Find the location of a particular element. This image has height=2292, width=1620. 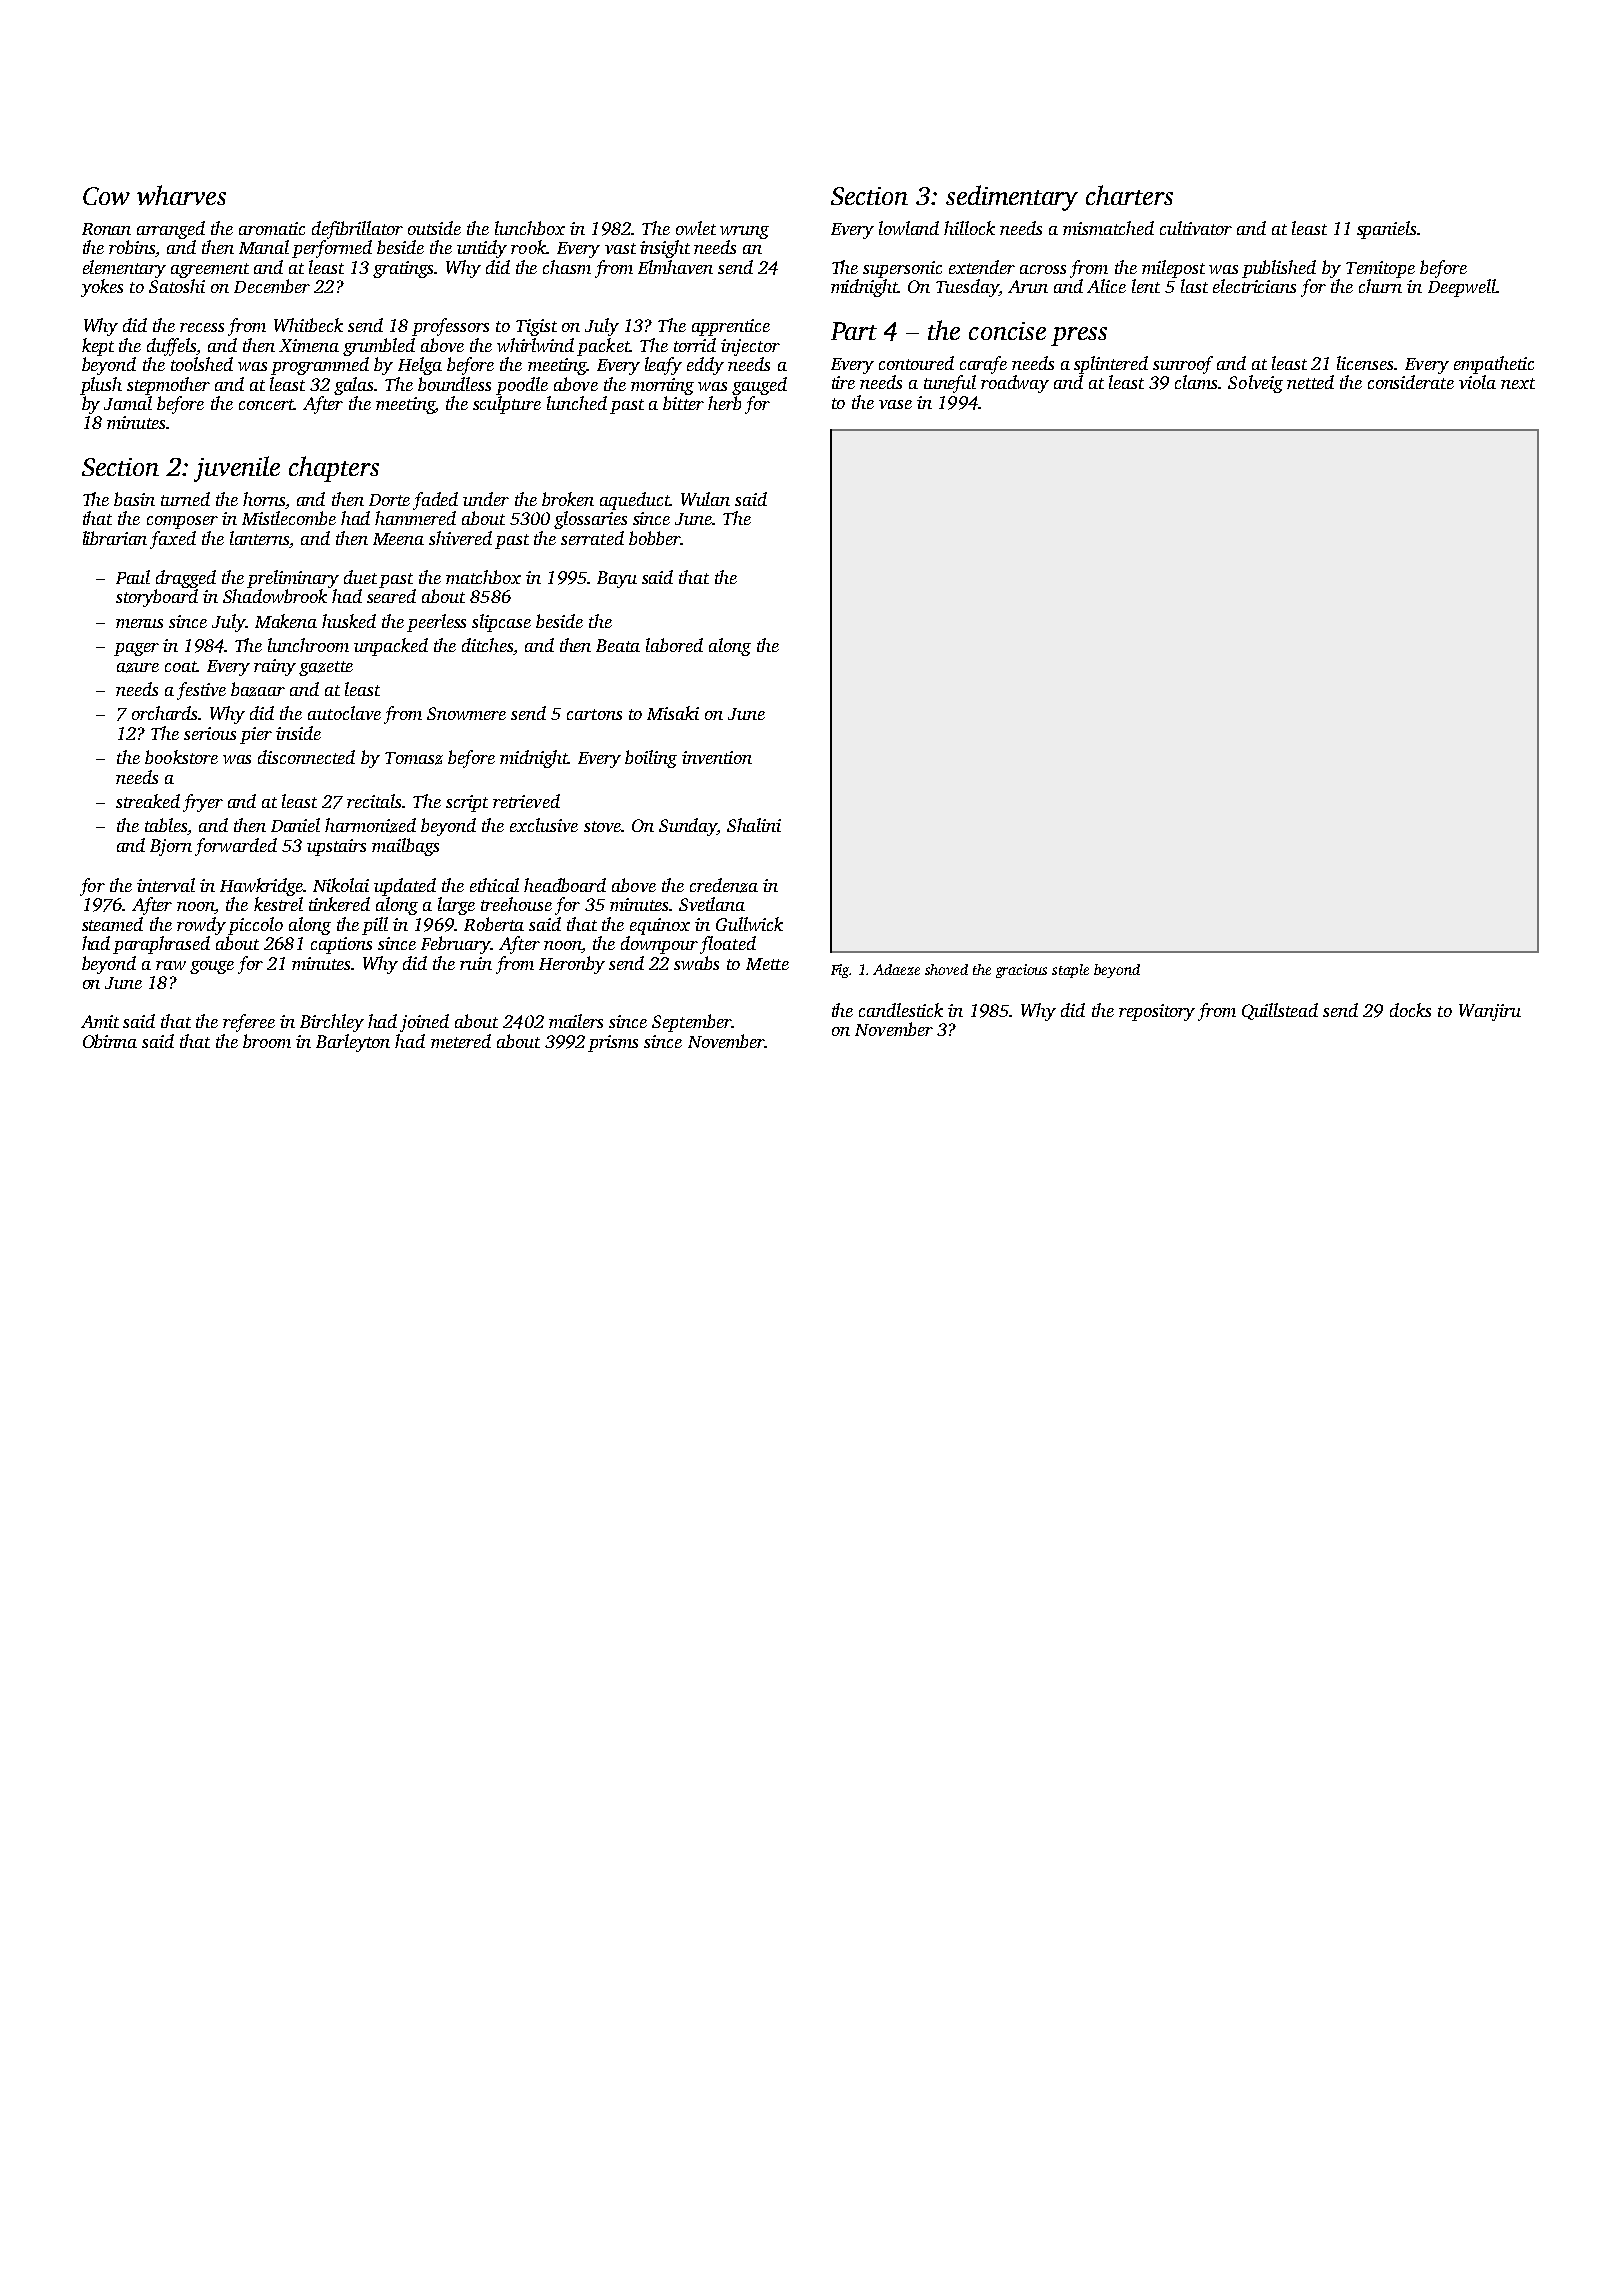

Quillstead is located at coordinates (1280, 1011).
